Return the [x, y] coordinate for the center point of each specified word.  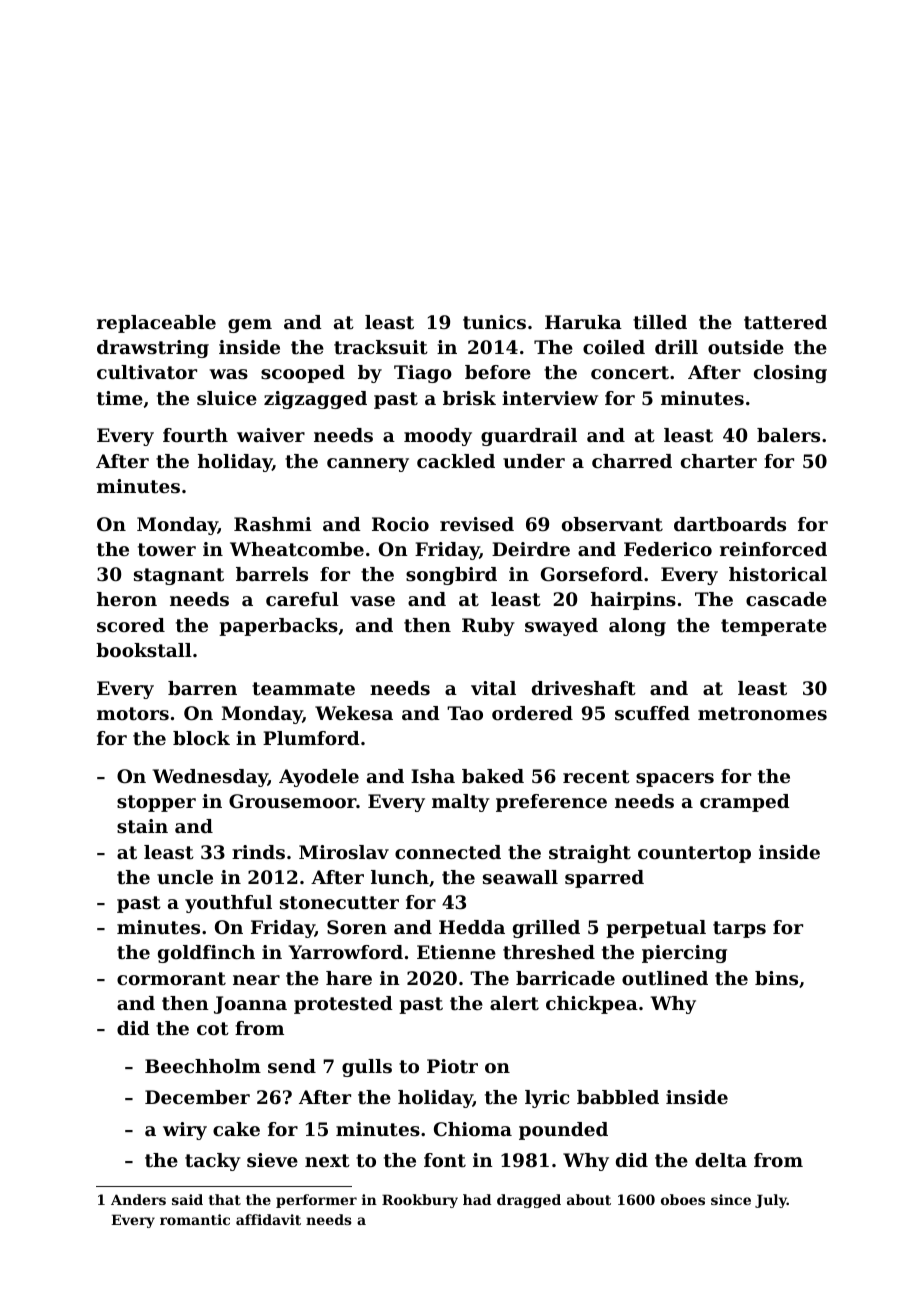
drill [676, 347]
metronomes [762, 714]
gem [250, 326]
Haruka [583, 322]
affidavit [268, 1219]
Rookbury [420, 1201]
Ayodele [319, 778]
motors [133, 714]
